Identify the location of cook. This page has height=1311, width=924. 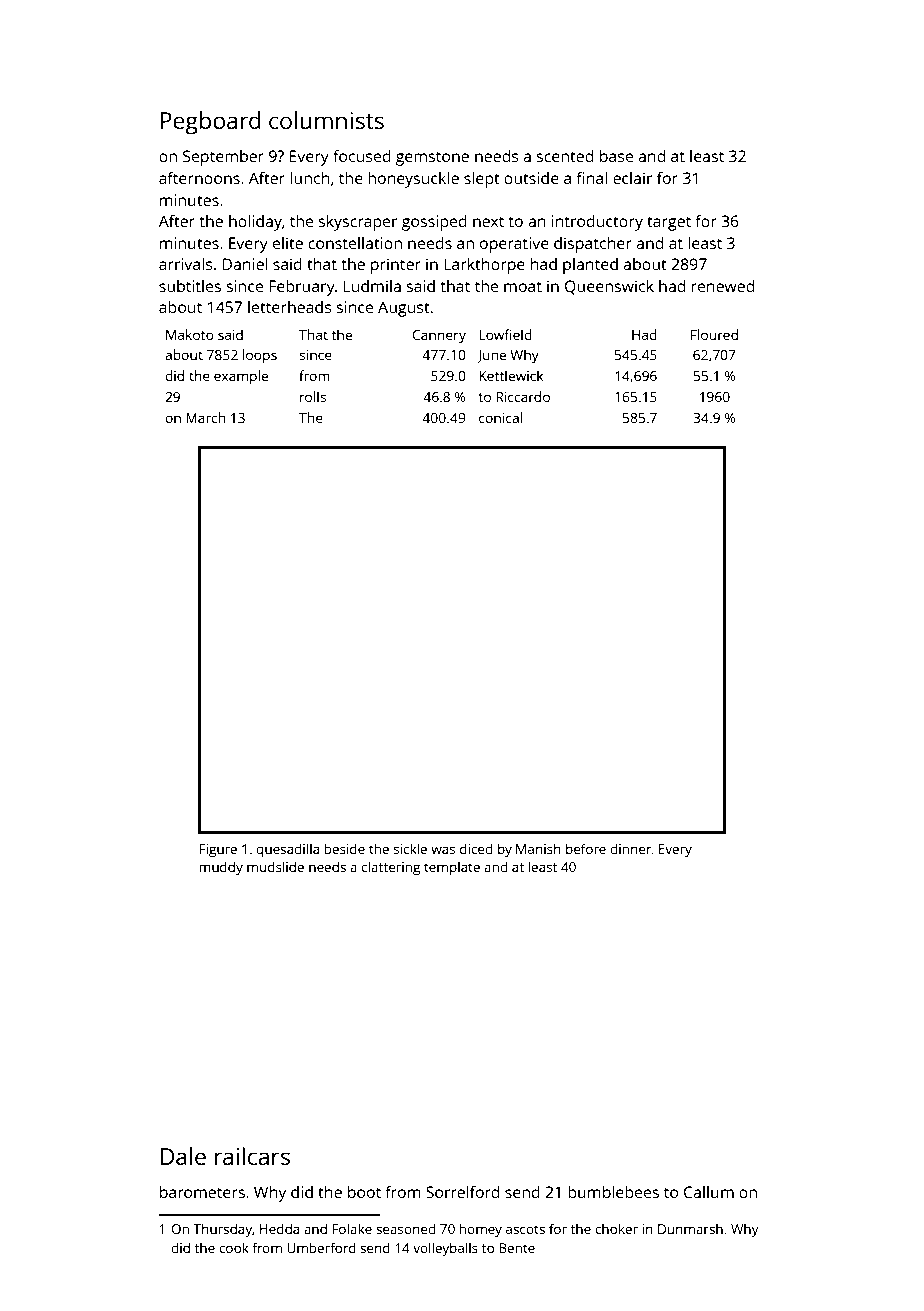
(234, 1247).
